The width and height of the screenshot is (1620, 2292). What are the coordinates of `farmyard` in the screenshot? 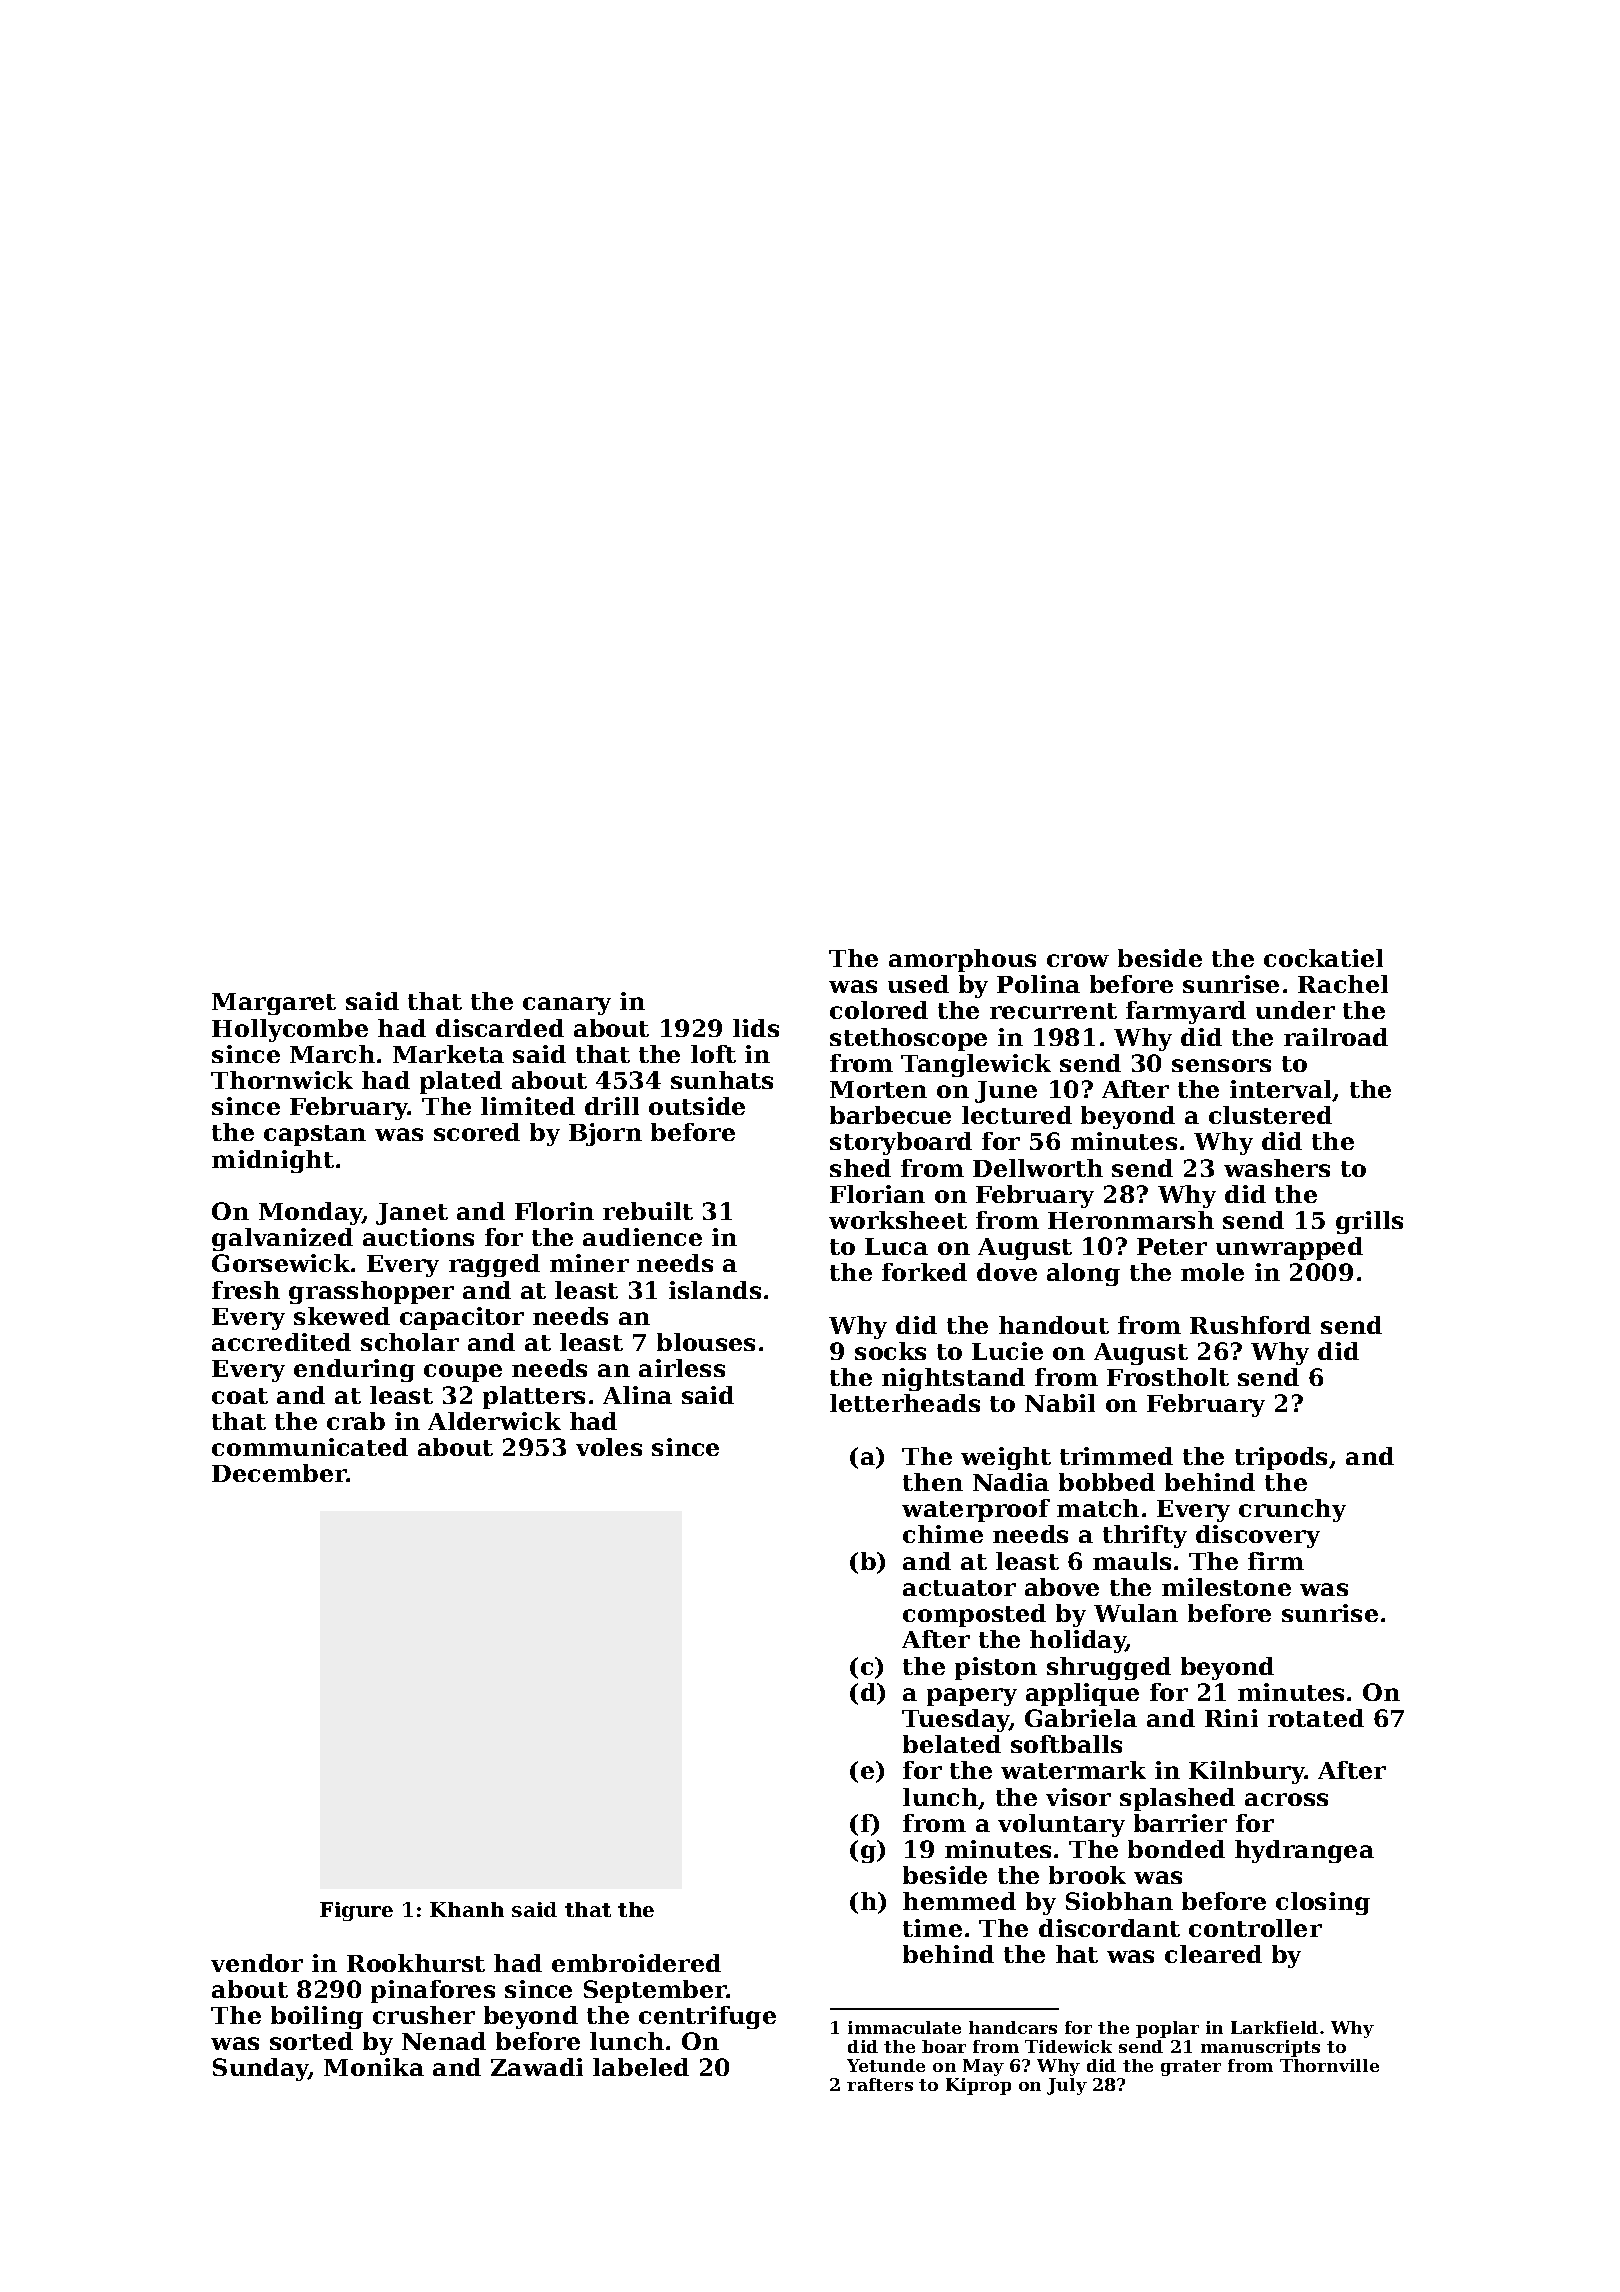 It's located at (1186, 1012).
